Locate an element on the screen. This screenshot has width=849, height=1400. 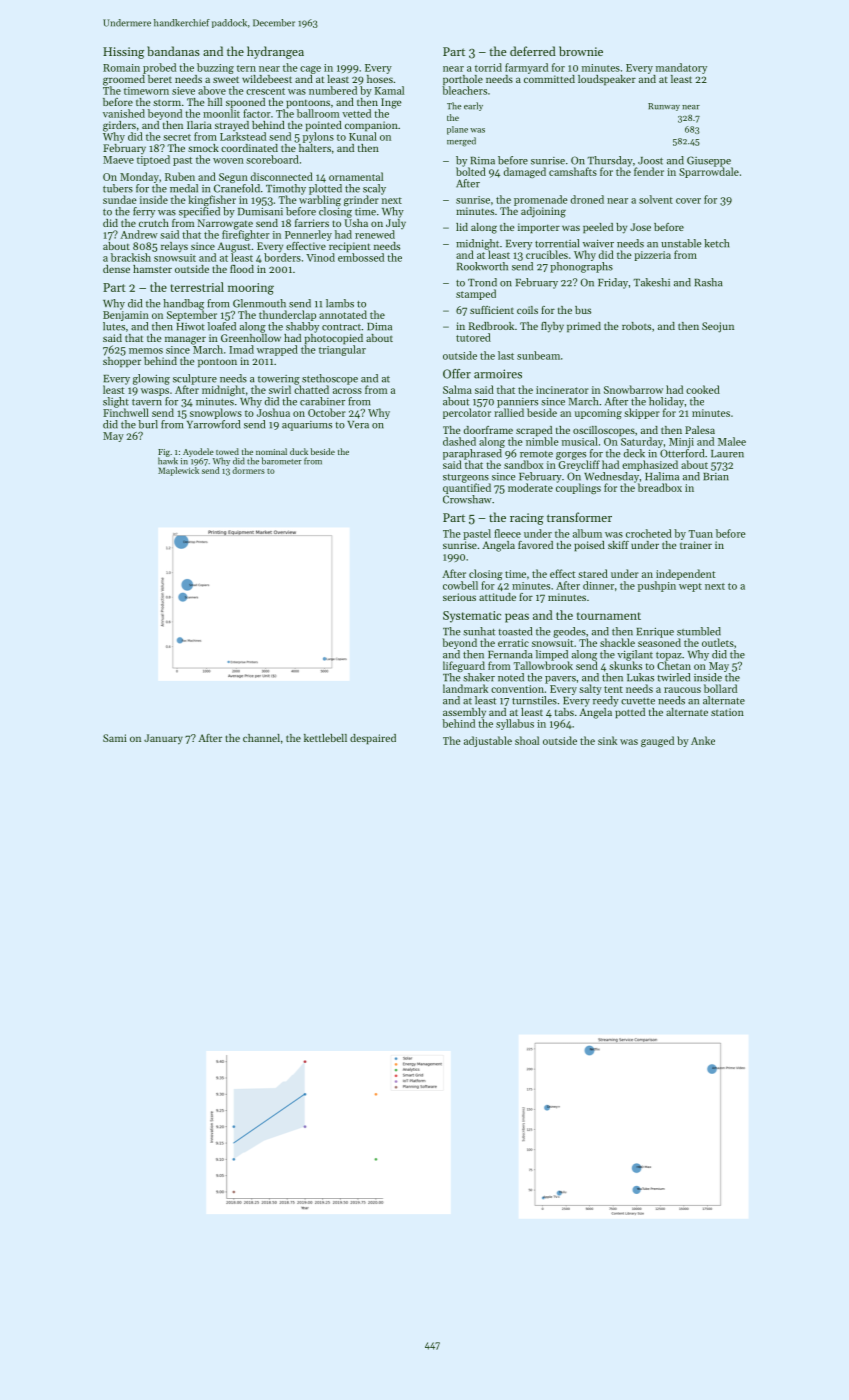
Takeshi is located at coordinates (651, 282).
